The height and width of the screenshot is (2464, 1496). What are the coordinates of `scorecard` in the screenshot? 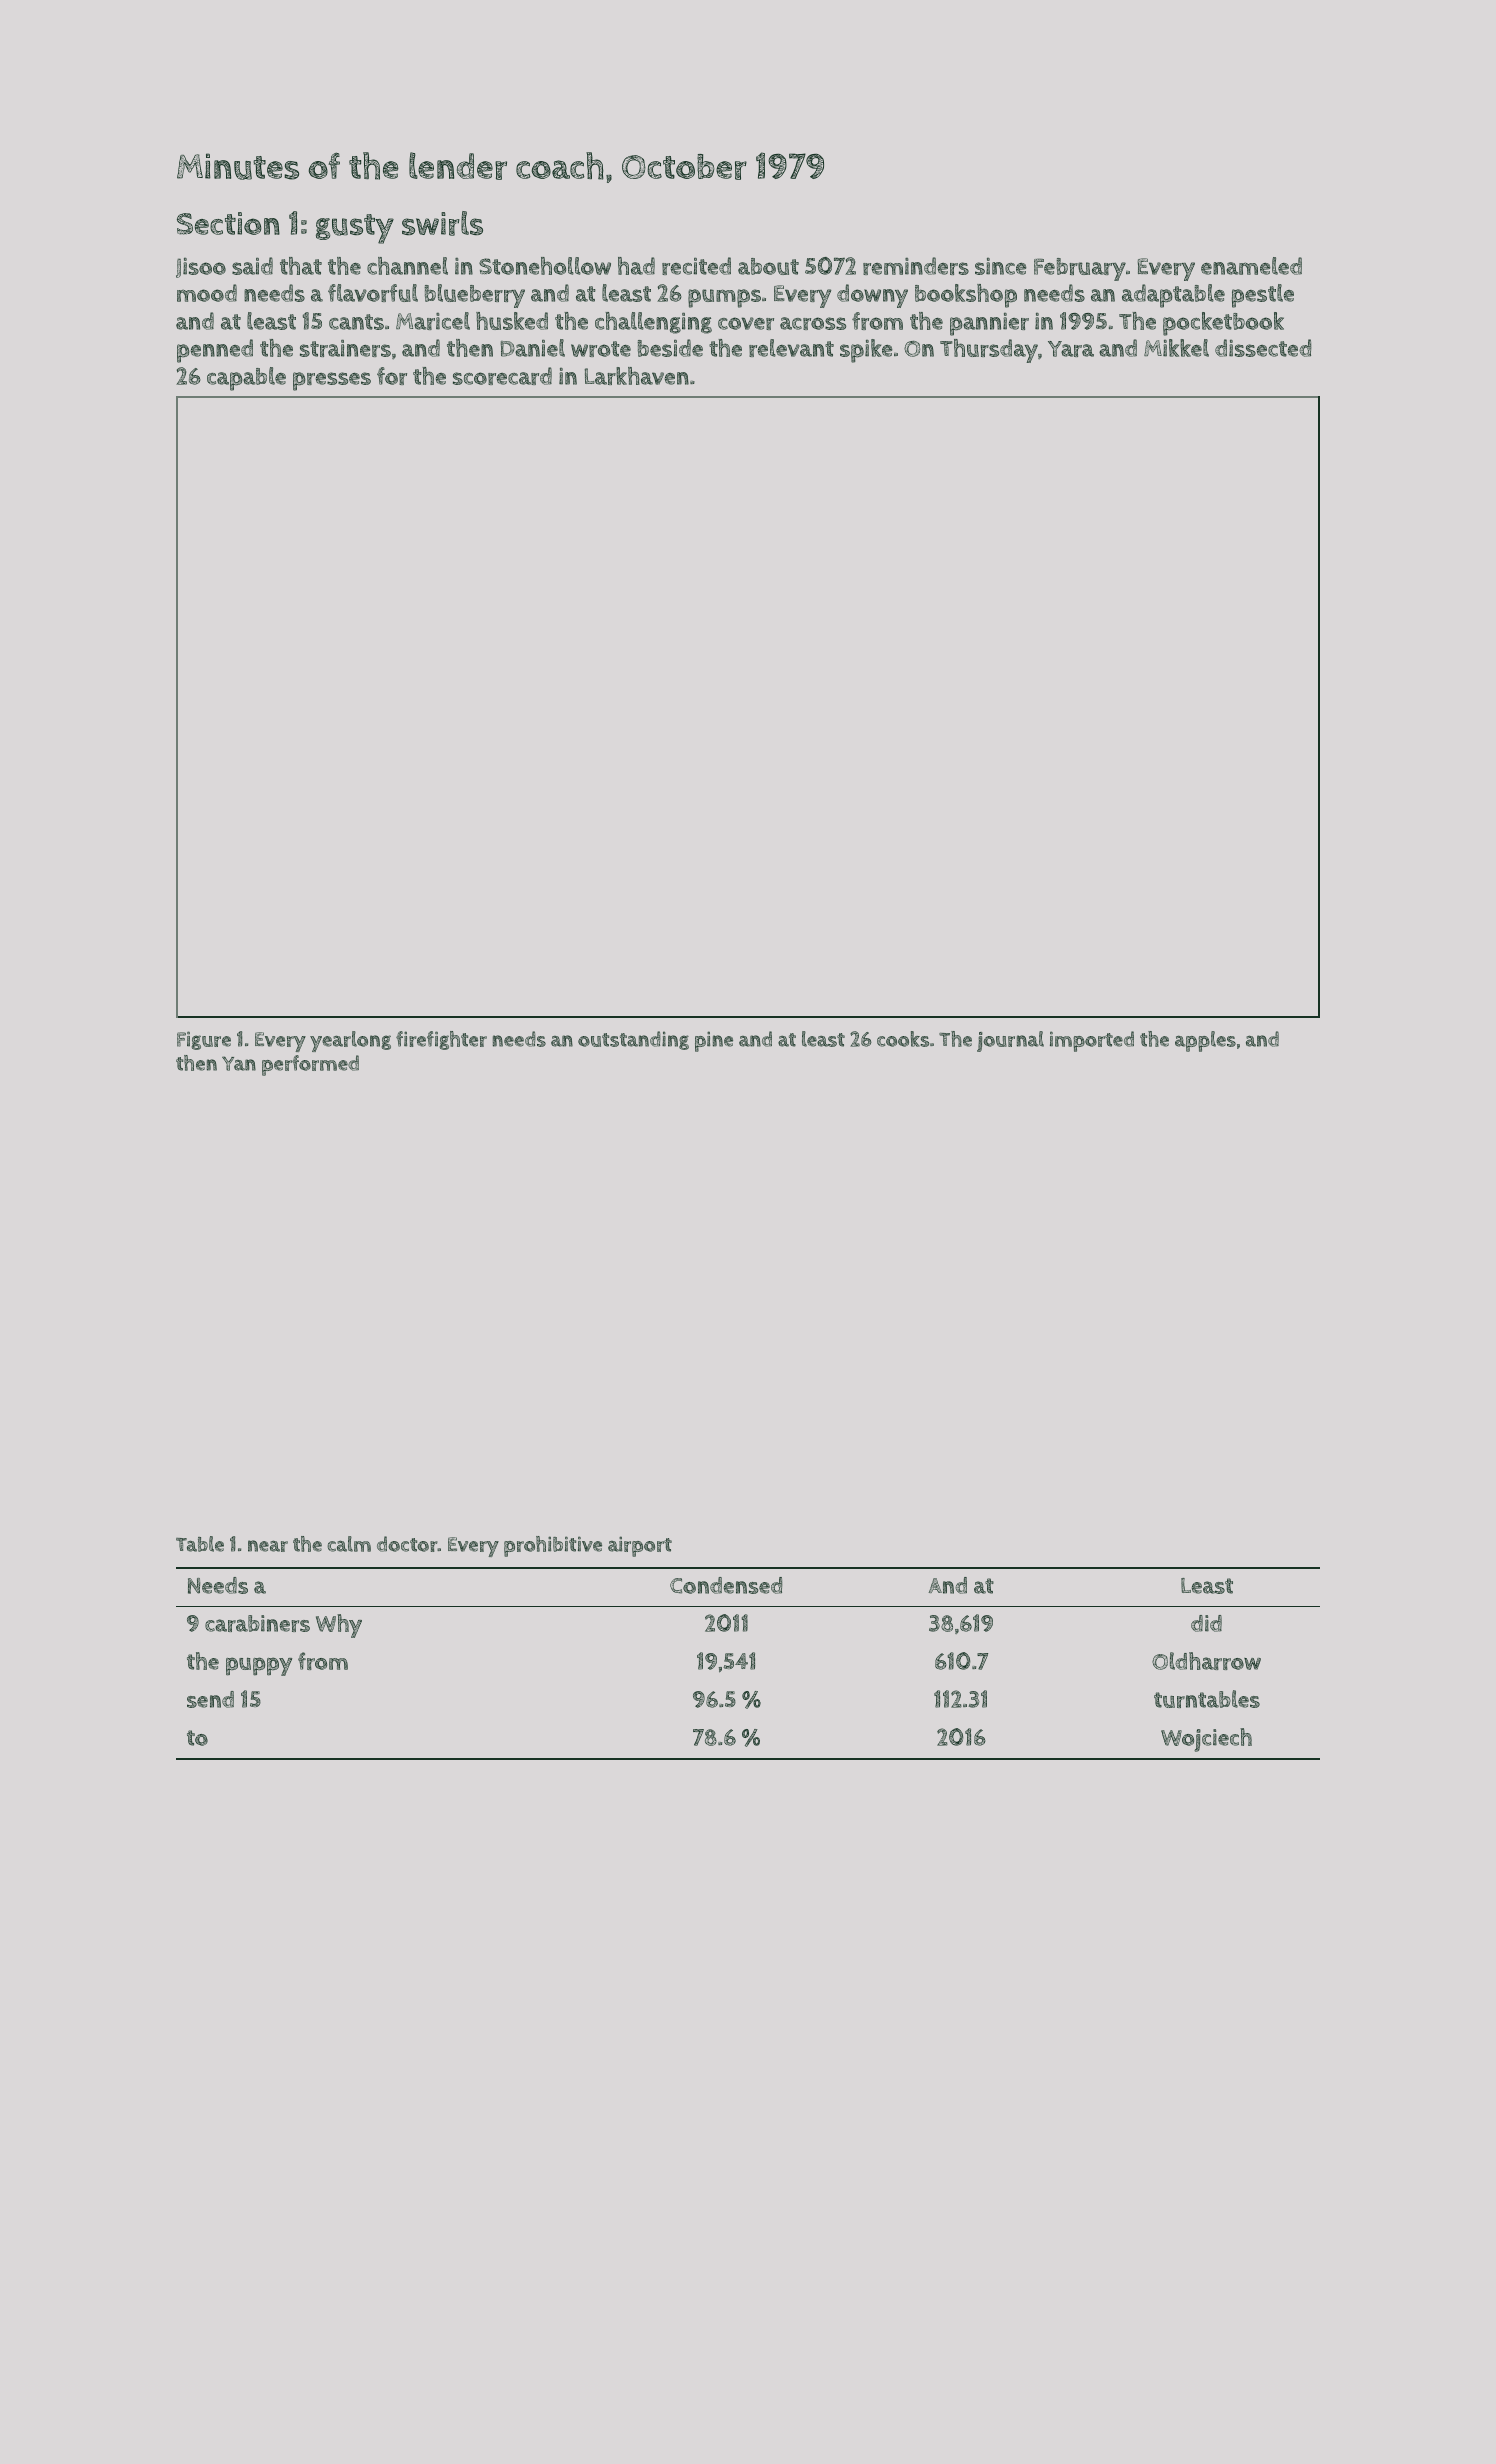 It's located at (502, 376).
